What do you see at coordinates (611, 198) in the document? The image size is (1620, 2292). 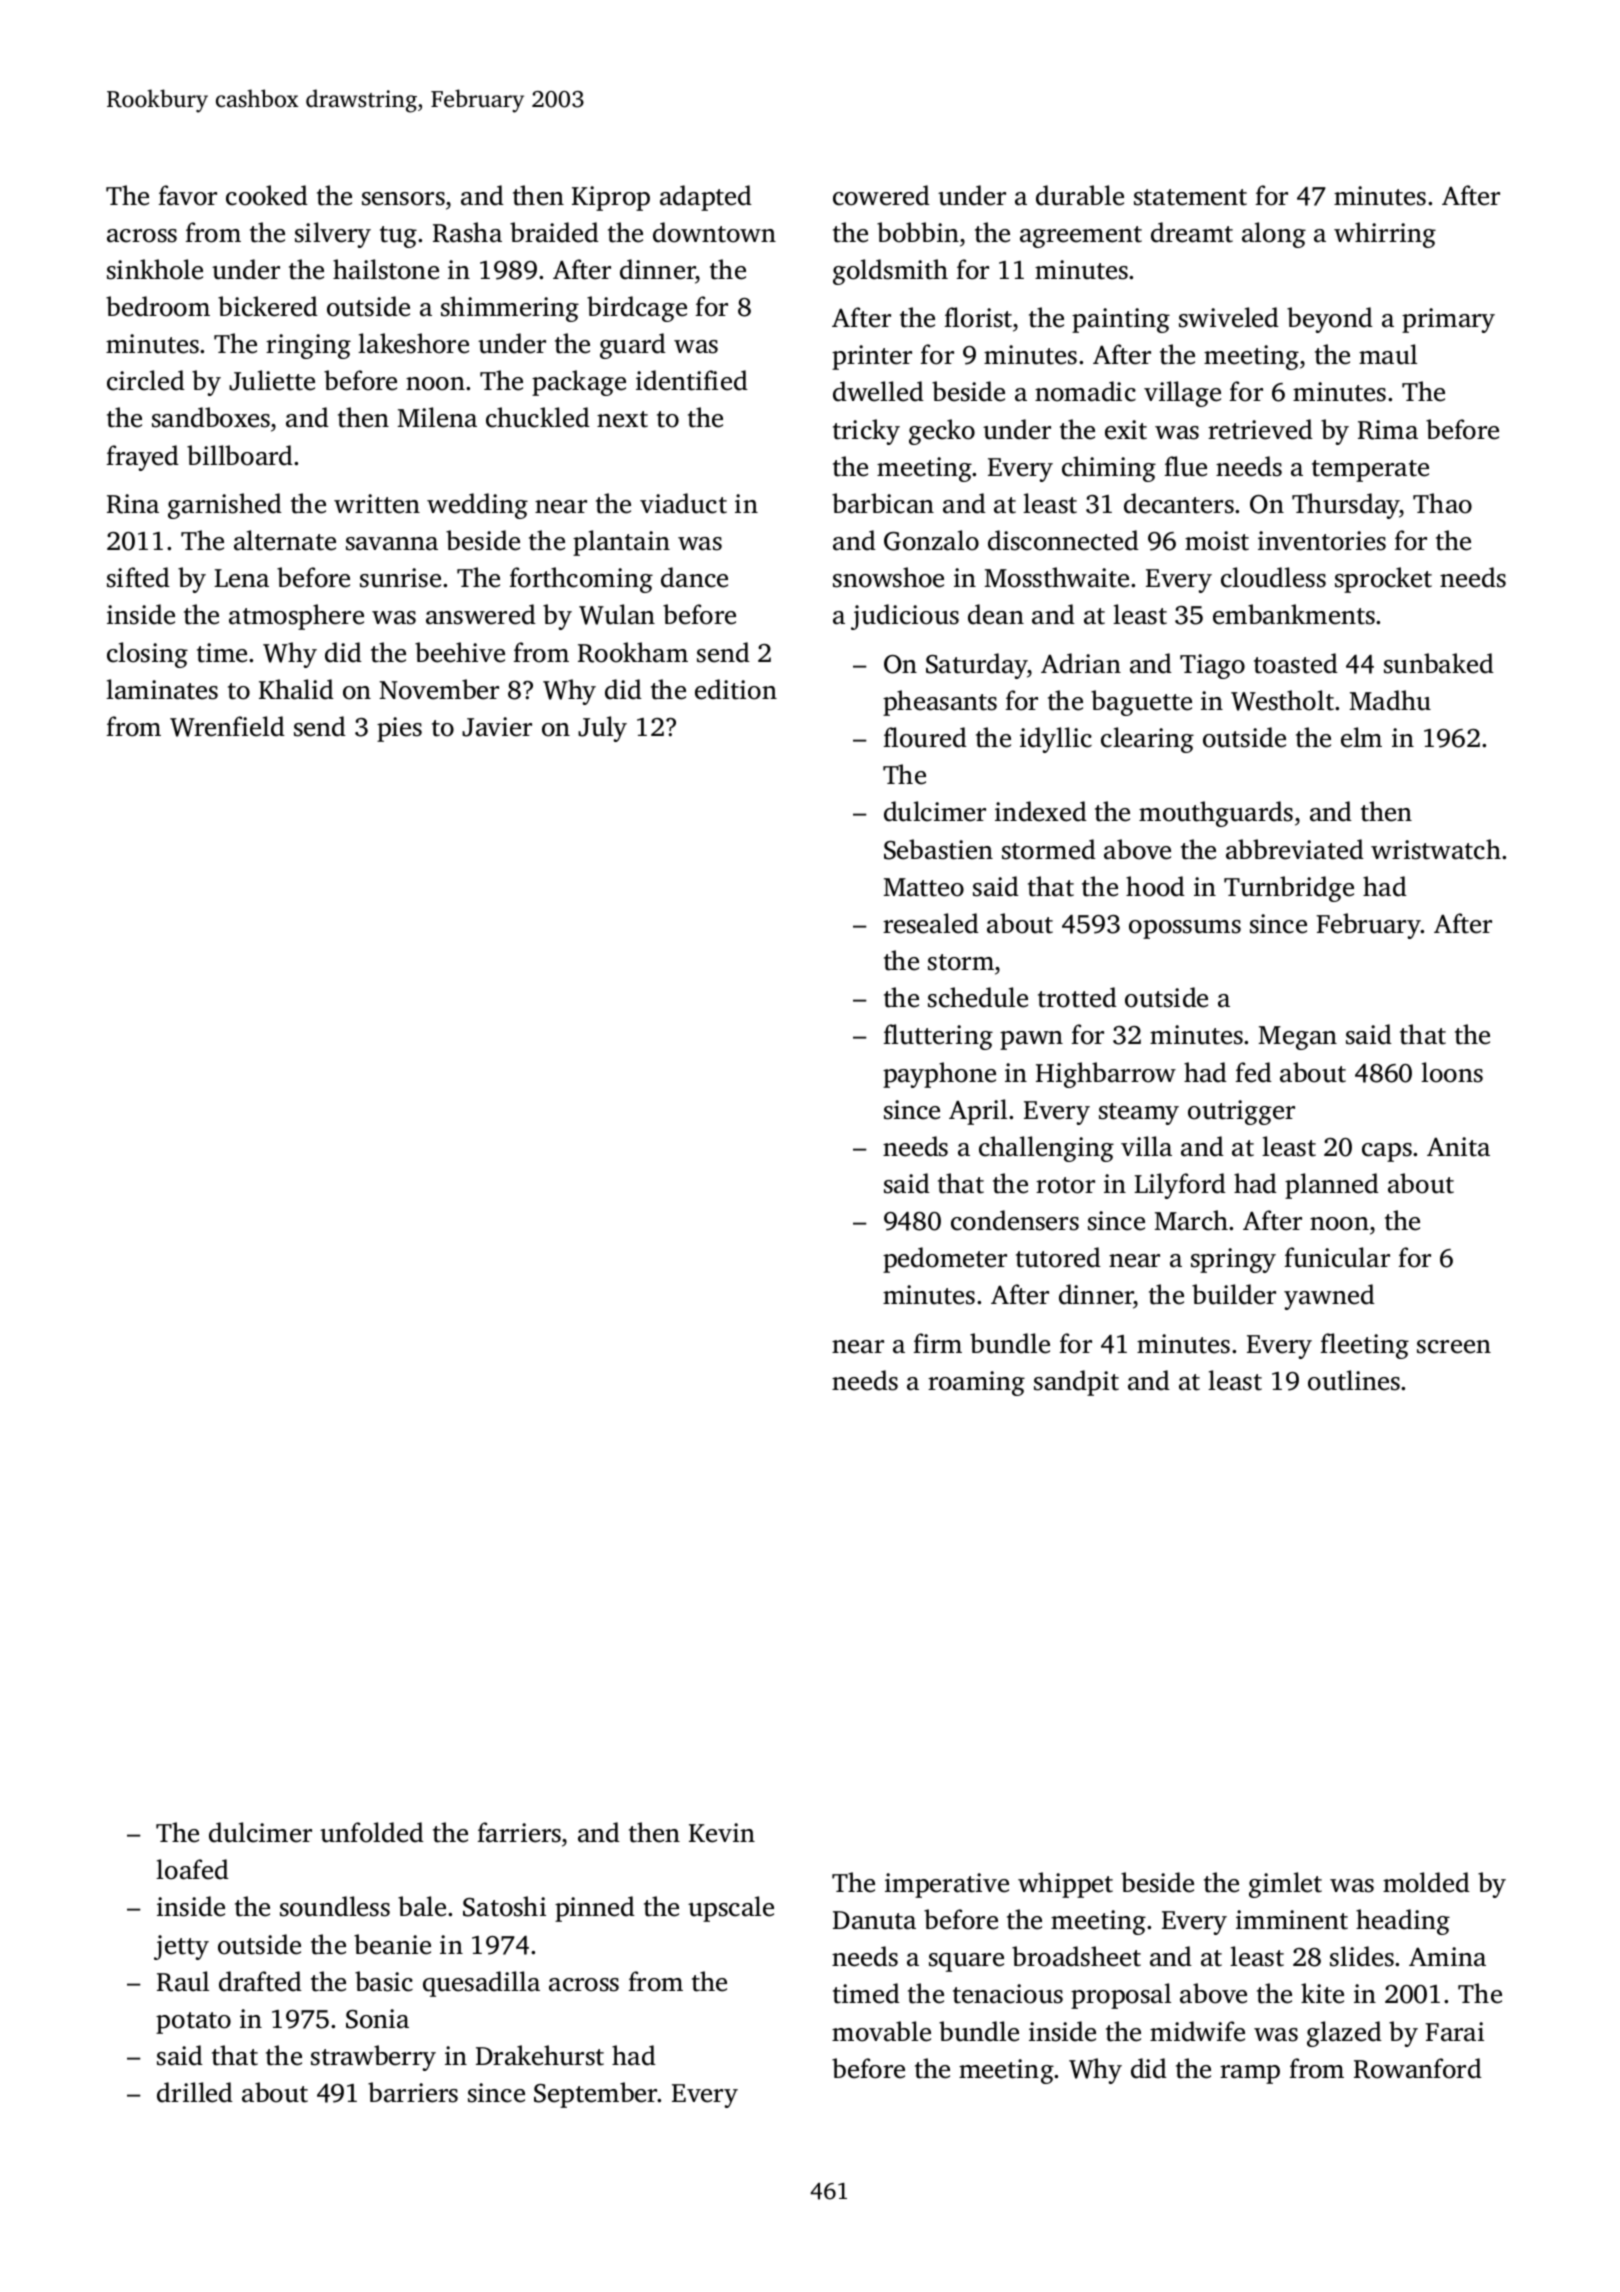 I see `Kiprop` at bounding box center [611, 198].
